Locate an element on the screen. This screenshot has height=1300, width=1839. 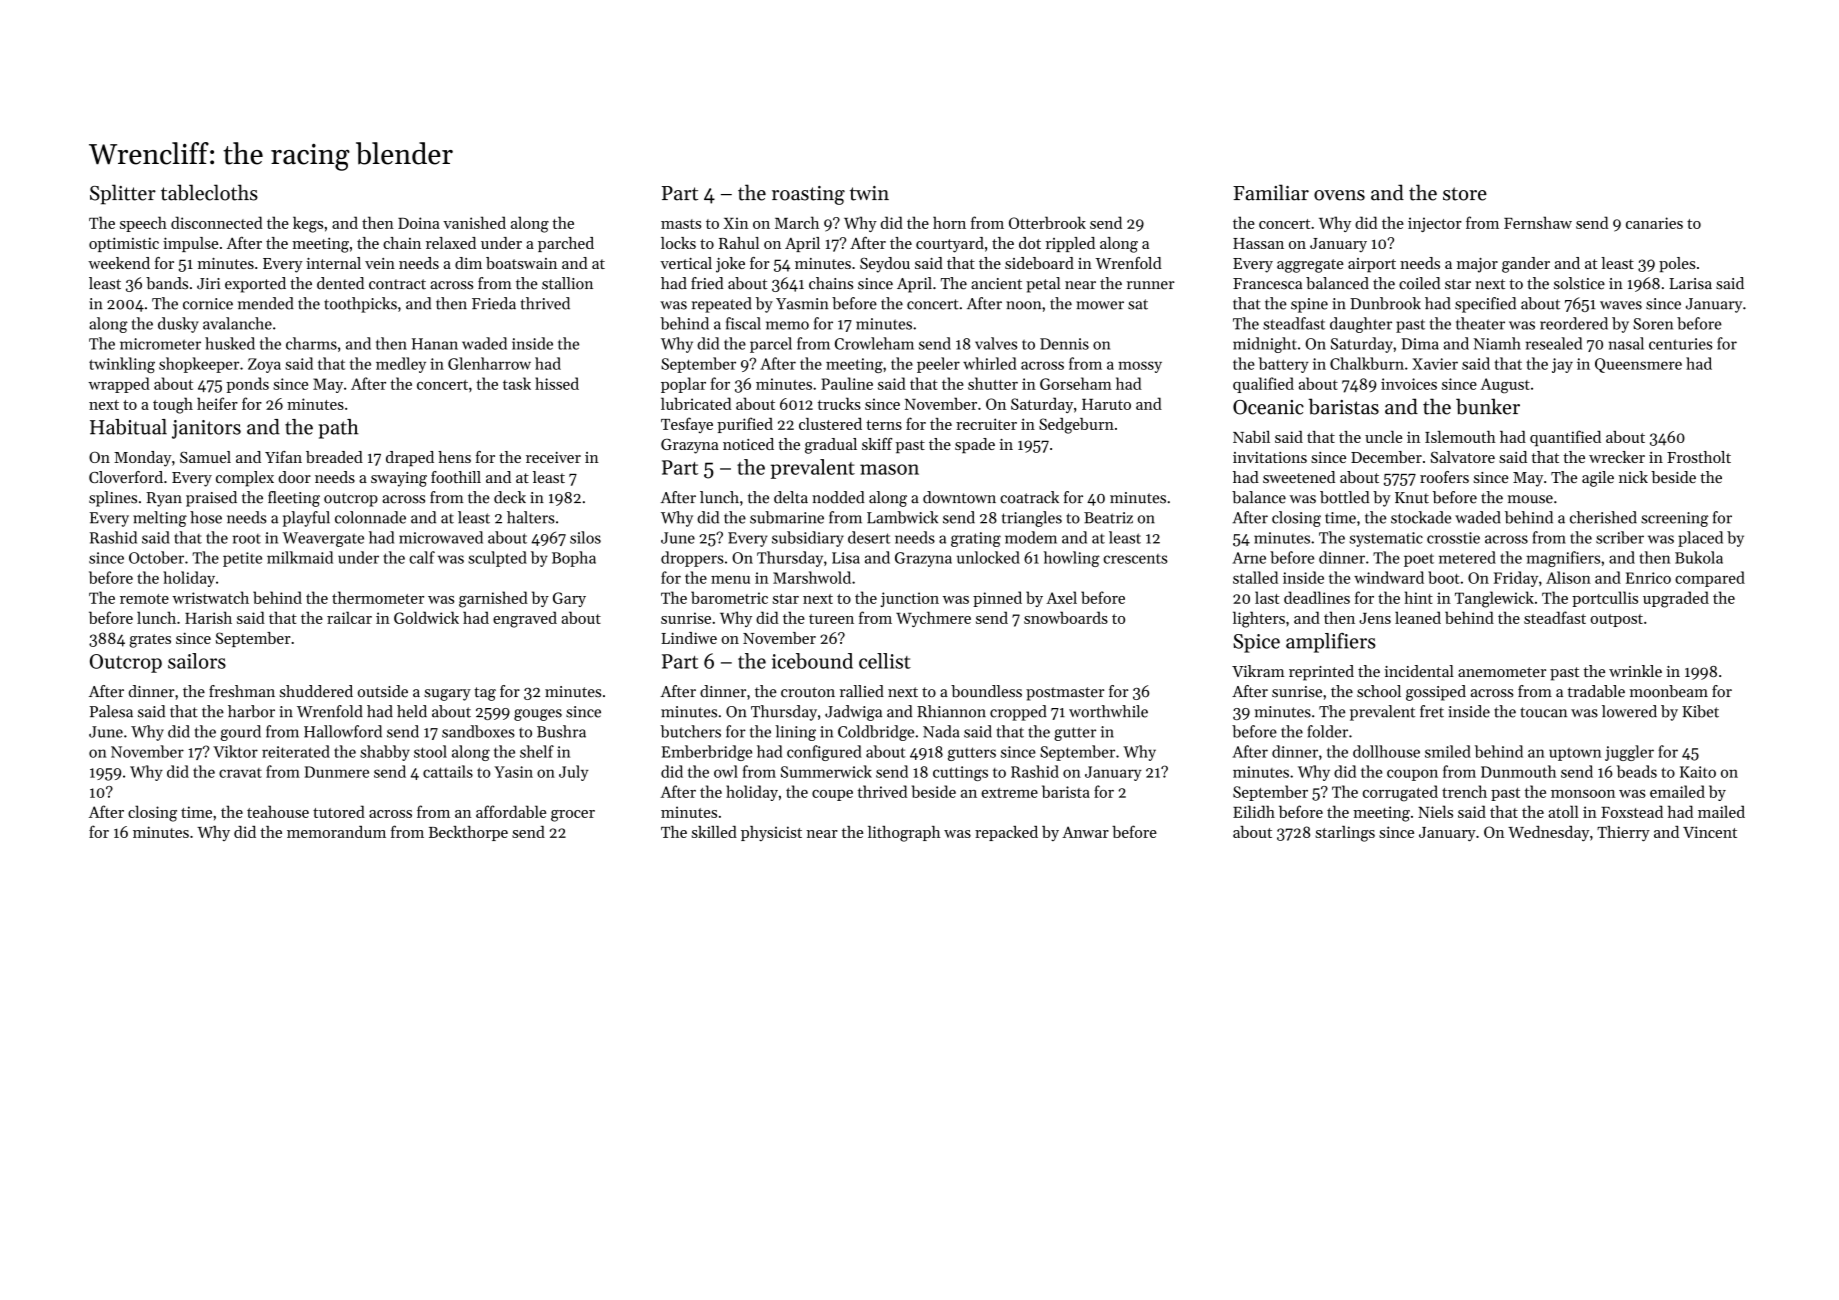
tablecloths is located at coordinates (209, 192).
